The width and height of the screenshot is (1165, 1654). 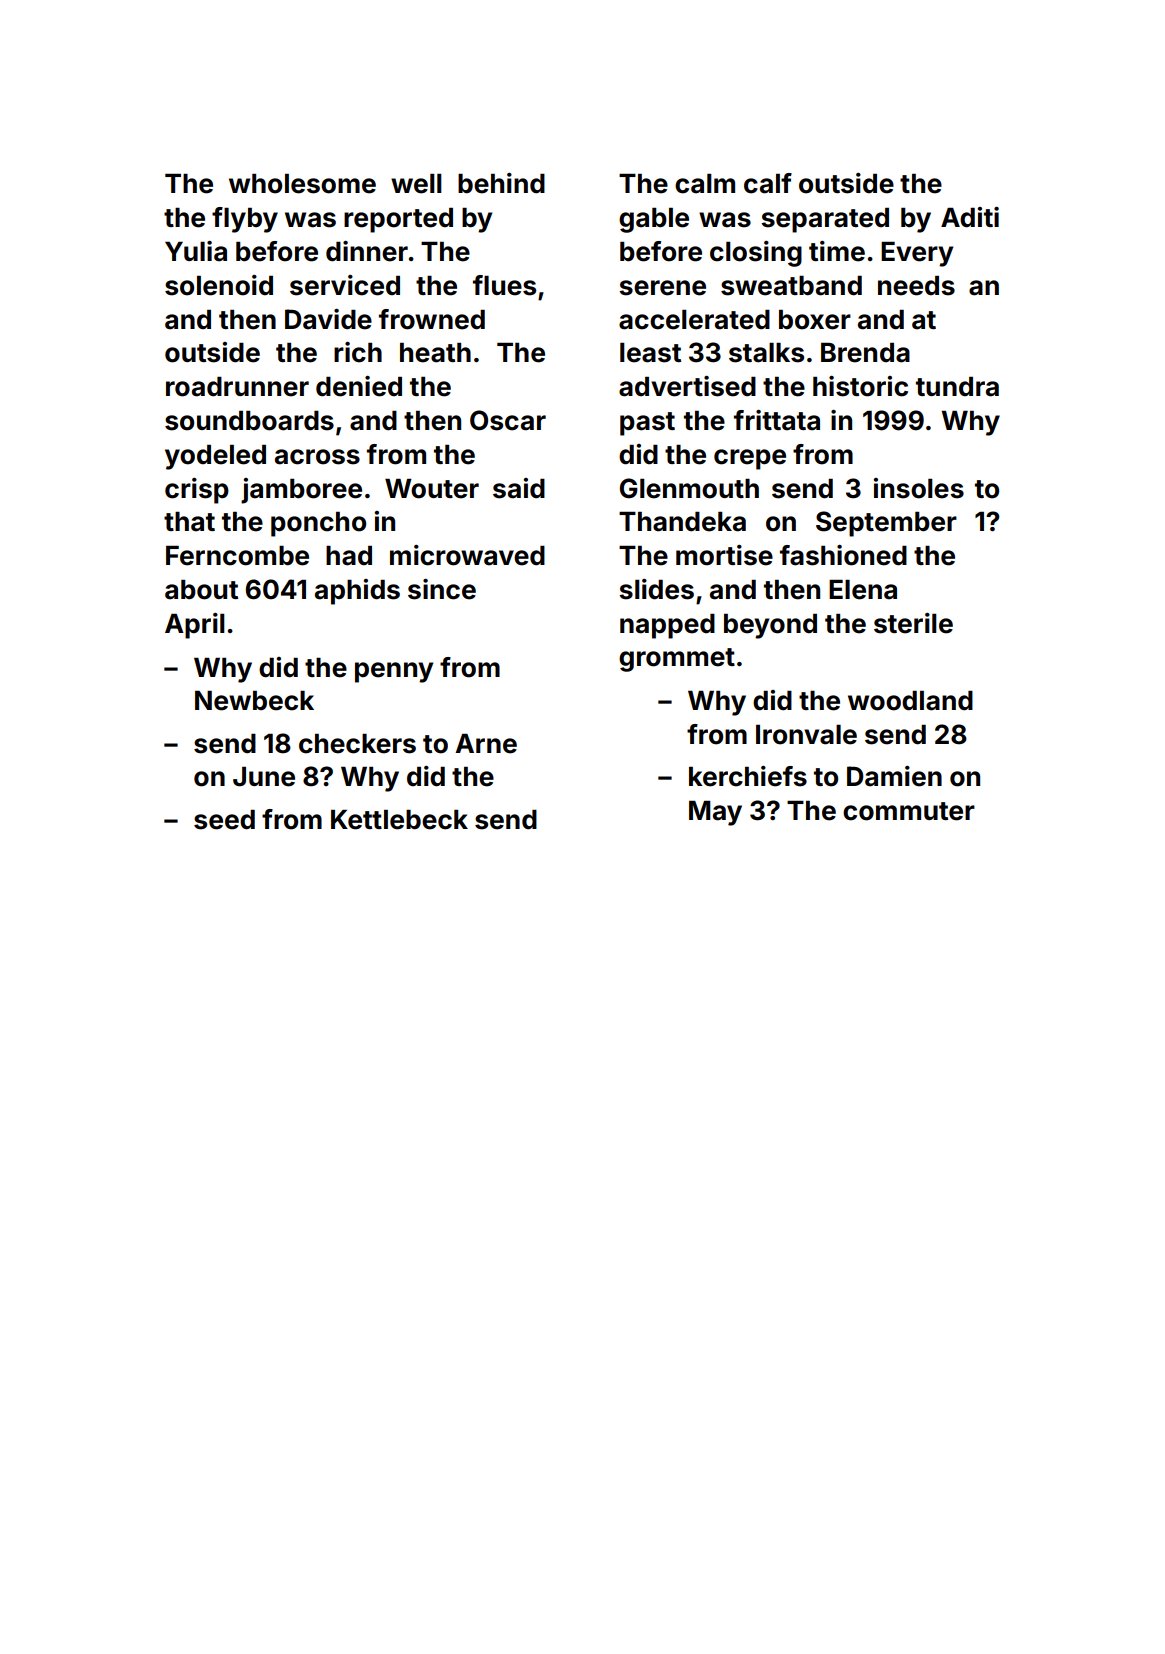 What do you see at coordinates (249, 421) in the screenshot?
I see `soundboards` at bounding box center [249, 421].
